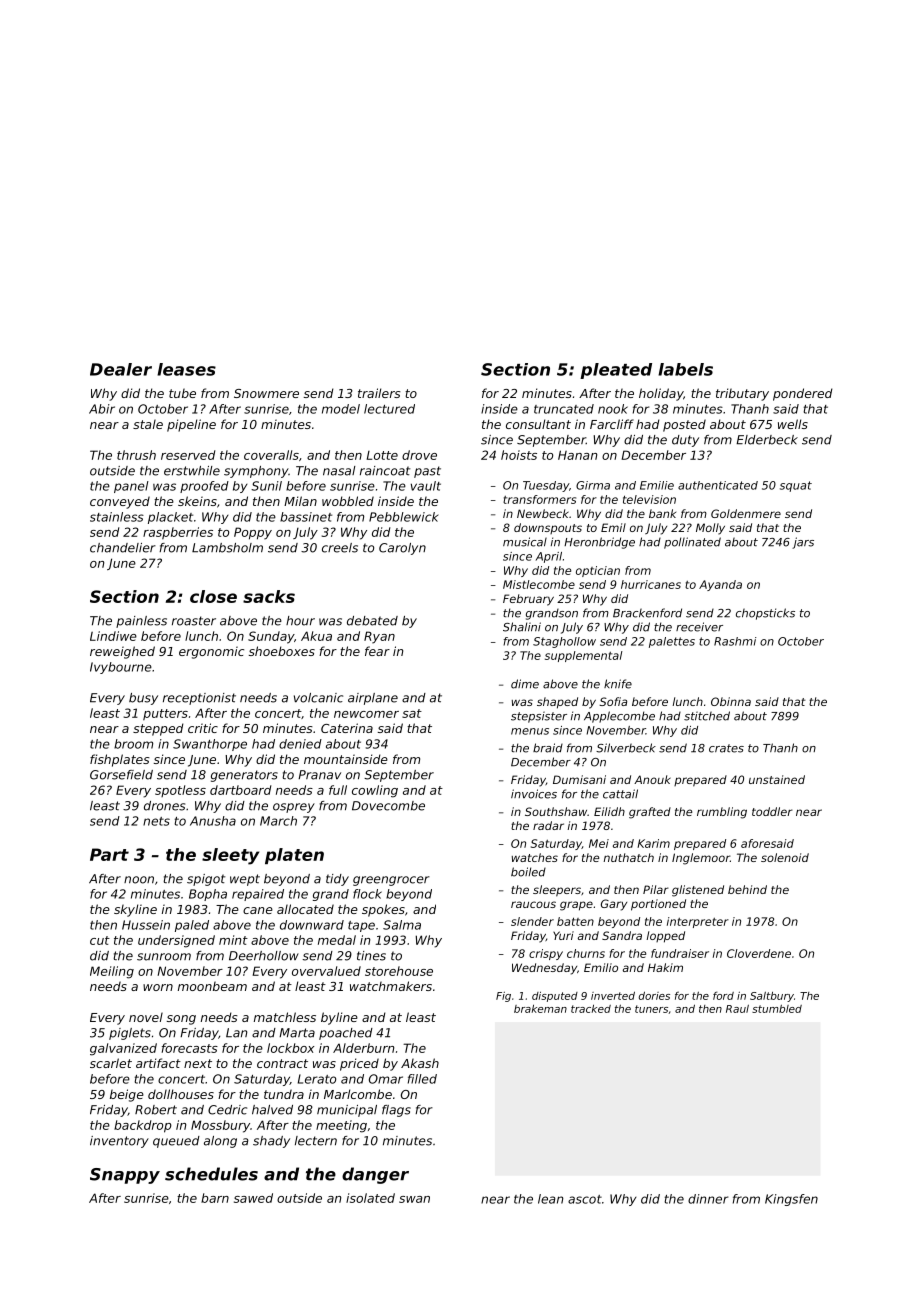  Describe the element at coordinates (803, 394) in the page. I see `pondered` at that location.
